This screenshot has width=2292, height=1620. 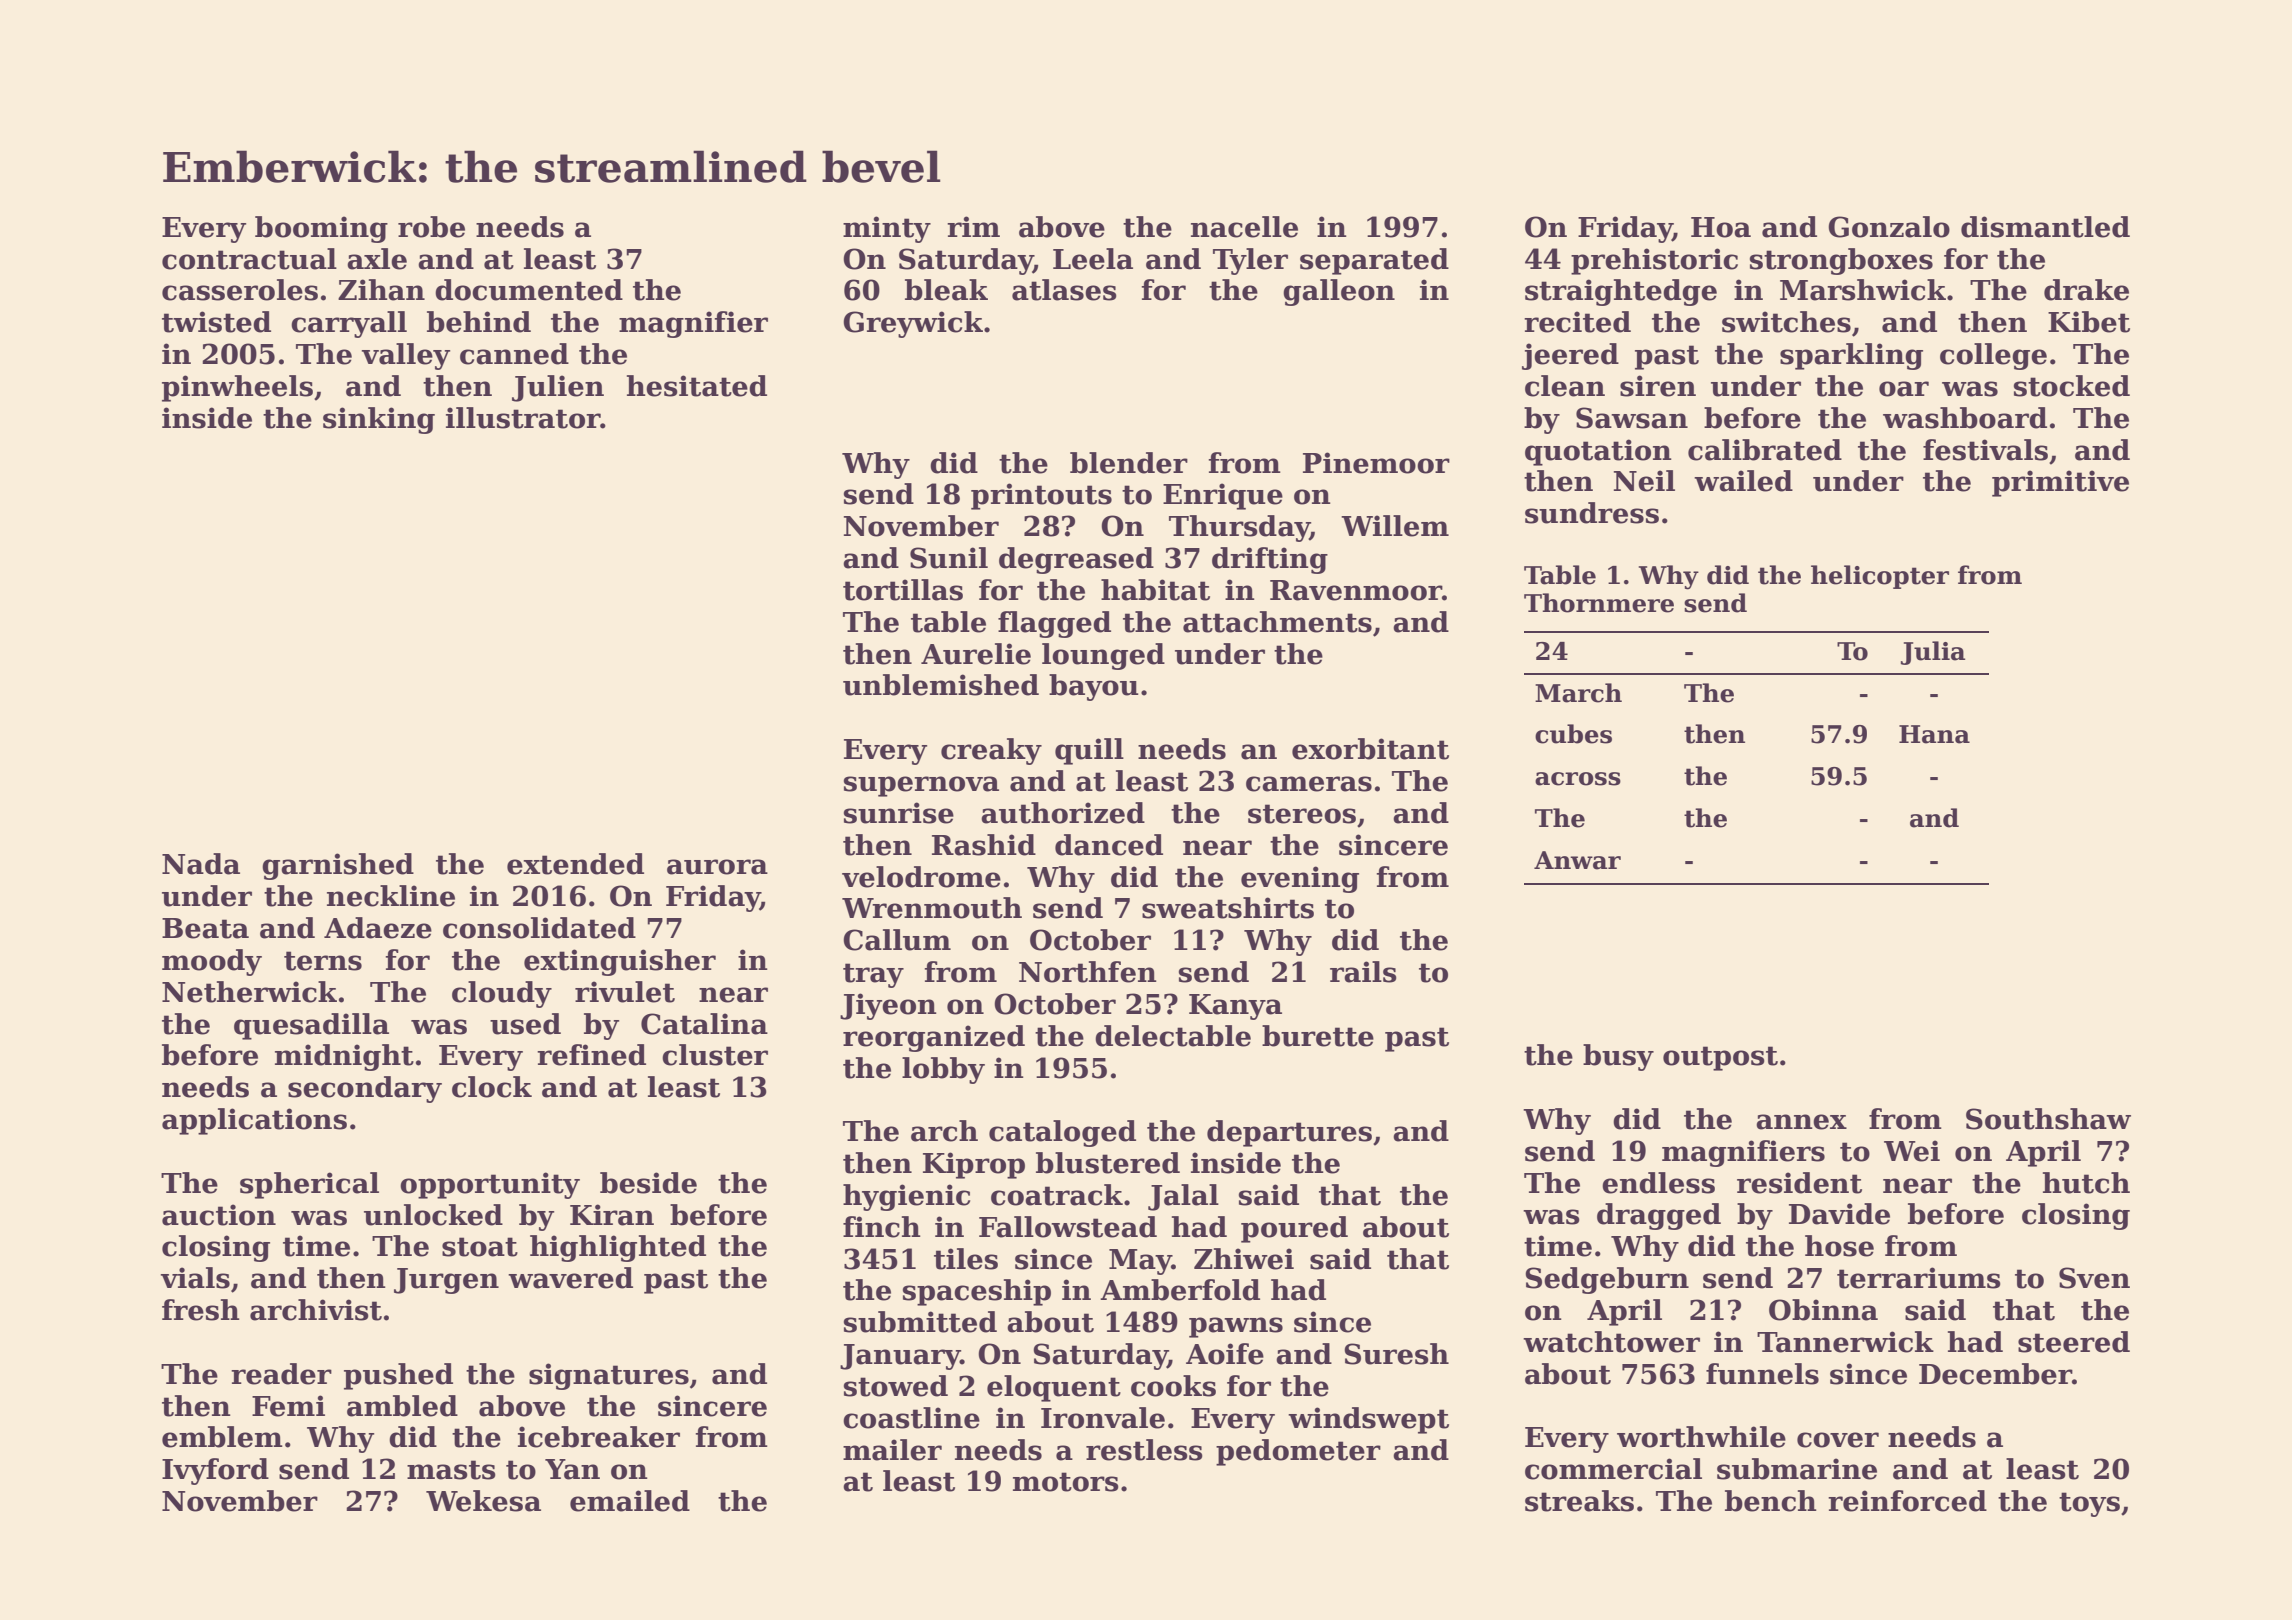 I want to click on signatures, so click(x=609, y=1376).
